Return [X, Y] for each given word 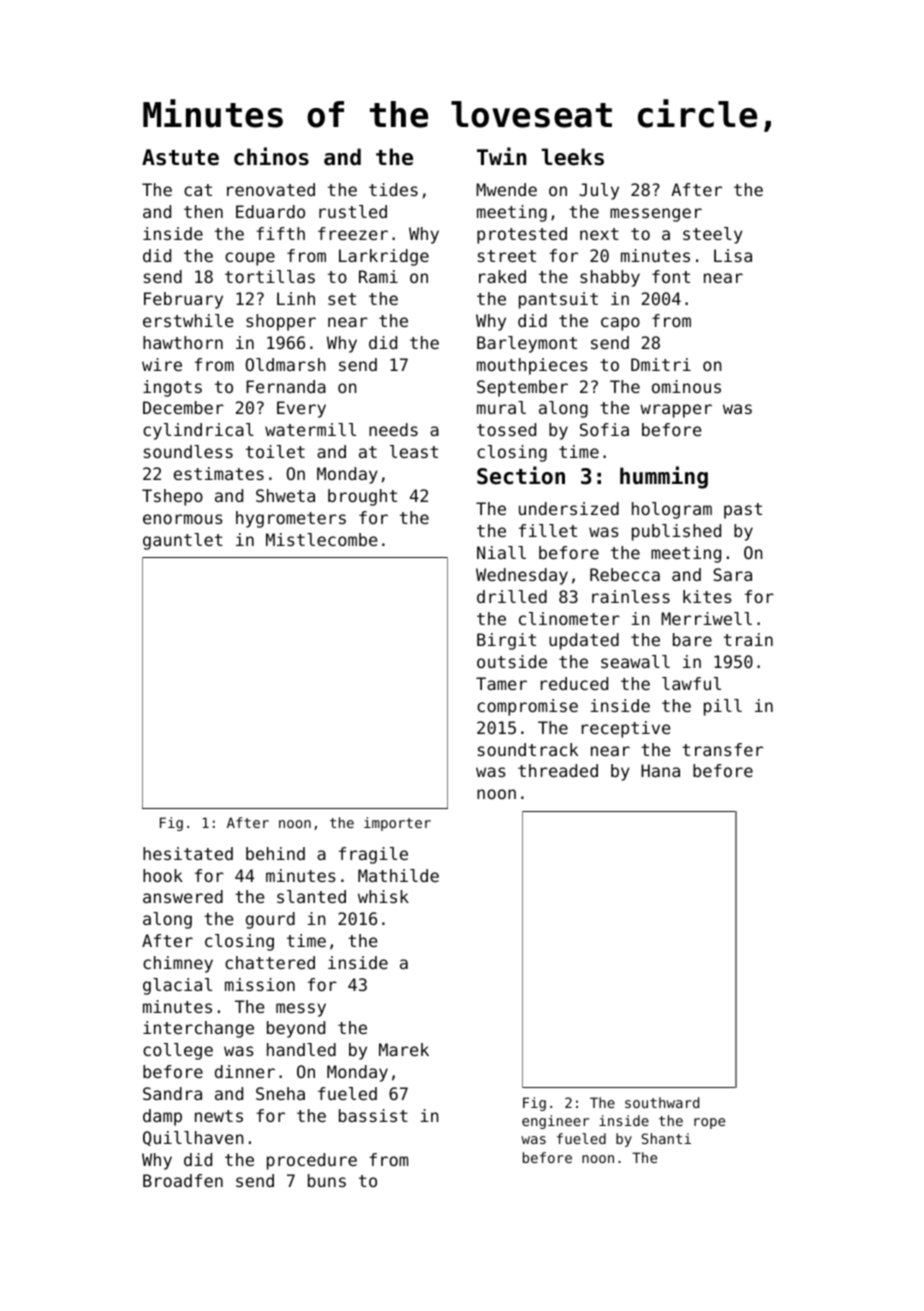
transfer [722, 749]
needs [393, 429]
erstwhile [188, 320]
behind [275, 853]
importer [397, 824]
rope [709, 1123]
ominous [686, 386]
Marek [404, 1049]
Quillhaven [193, 1138]
